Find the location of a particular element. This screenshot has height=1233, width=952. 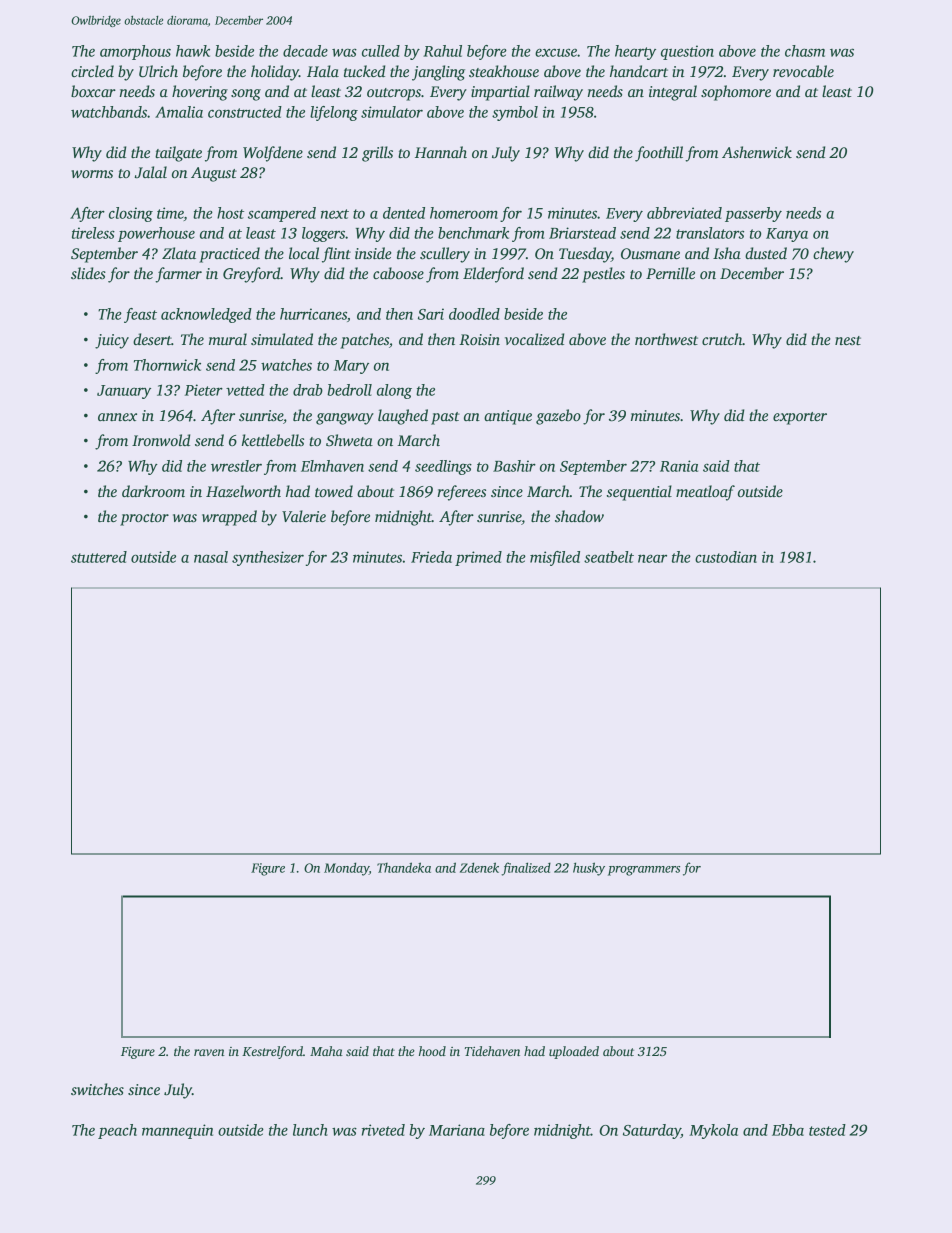

Hannah is located at coordinates (441, 152).
